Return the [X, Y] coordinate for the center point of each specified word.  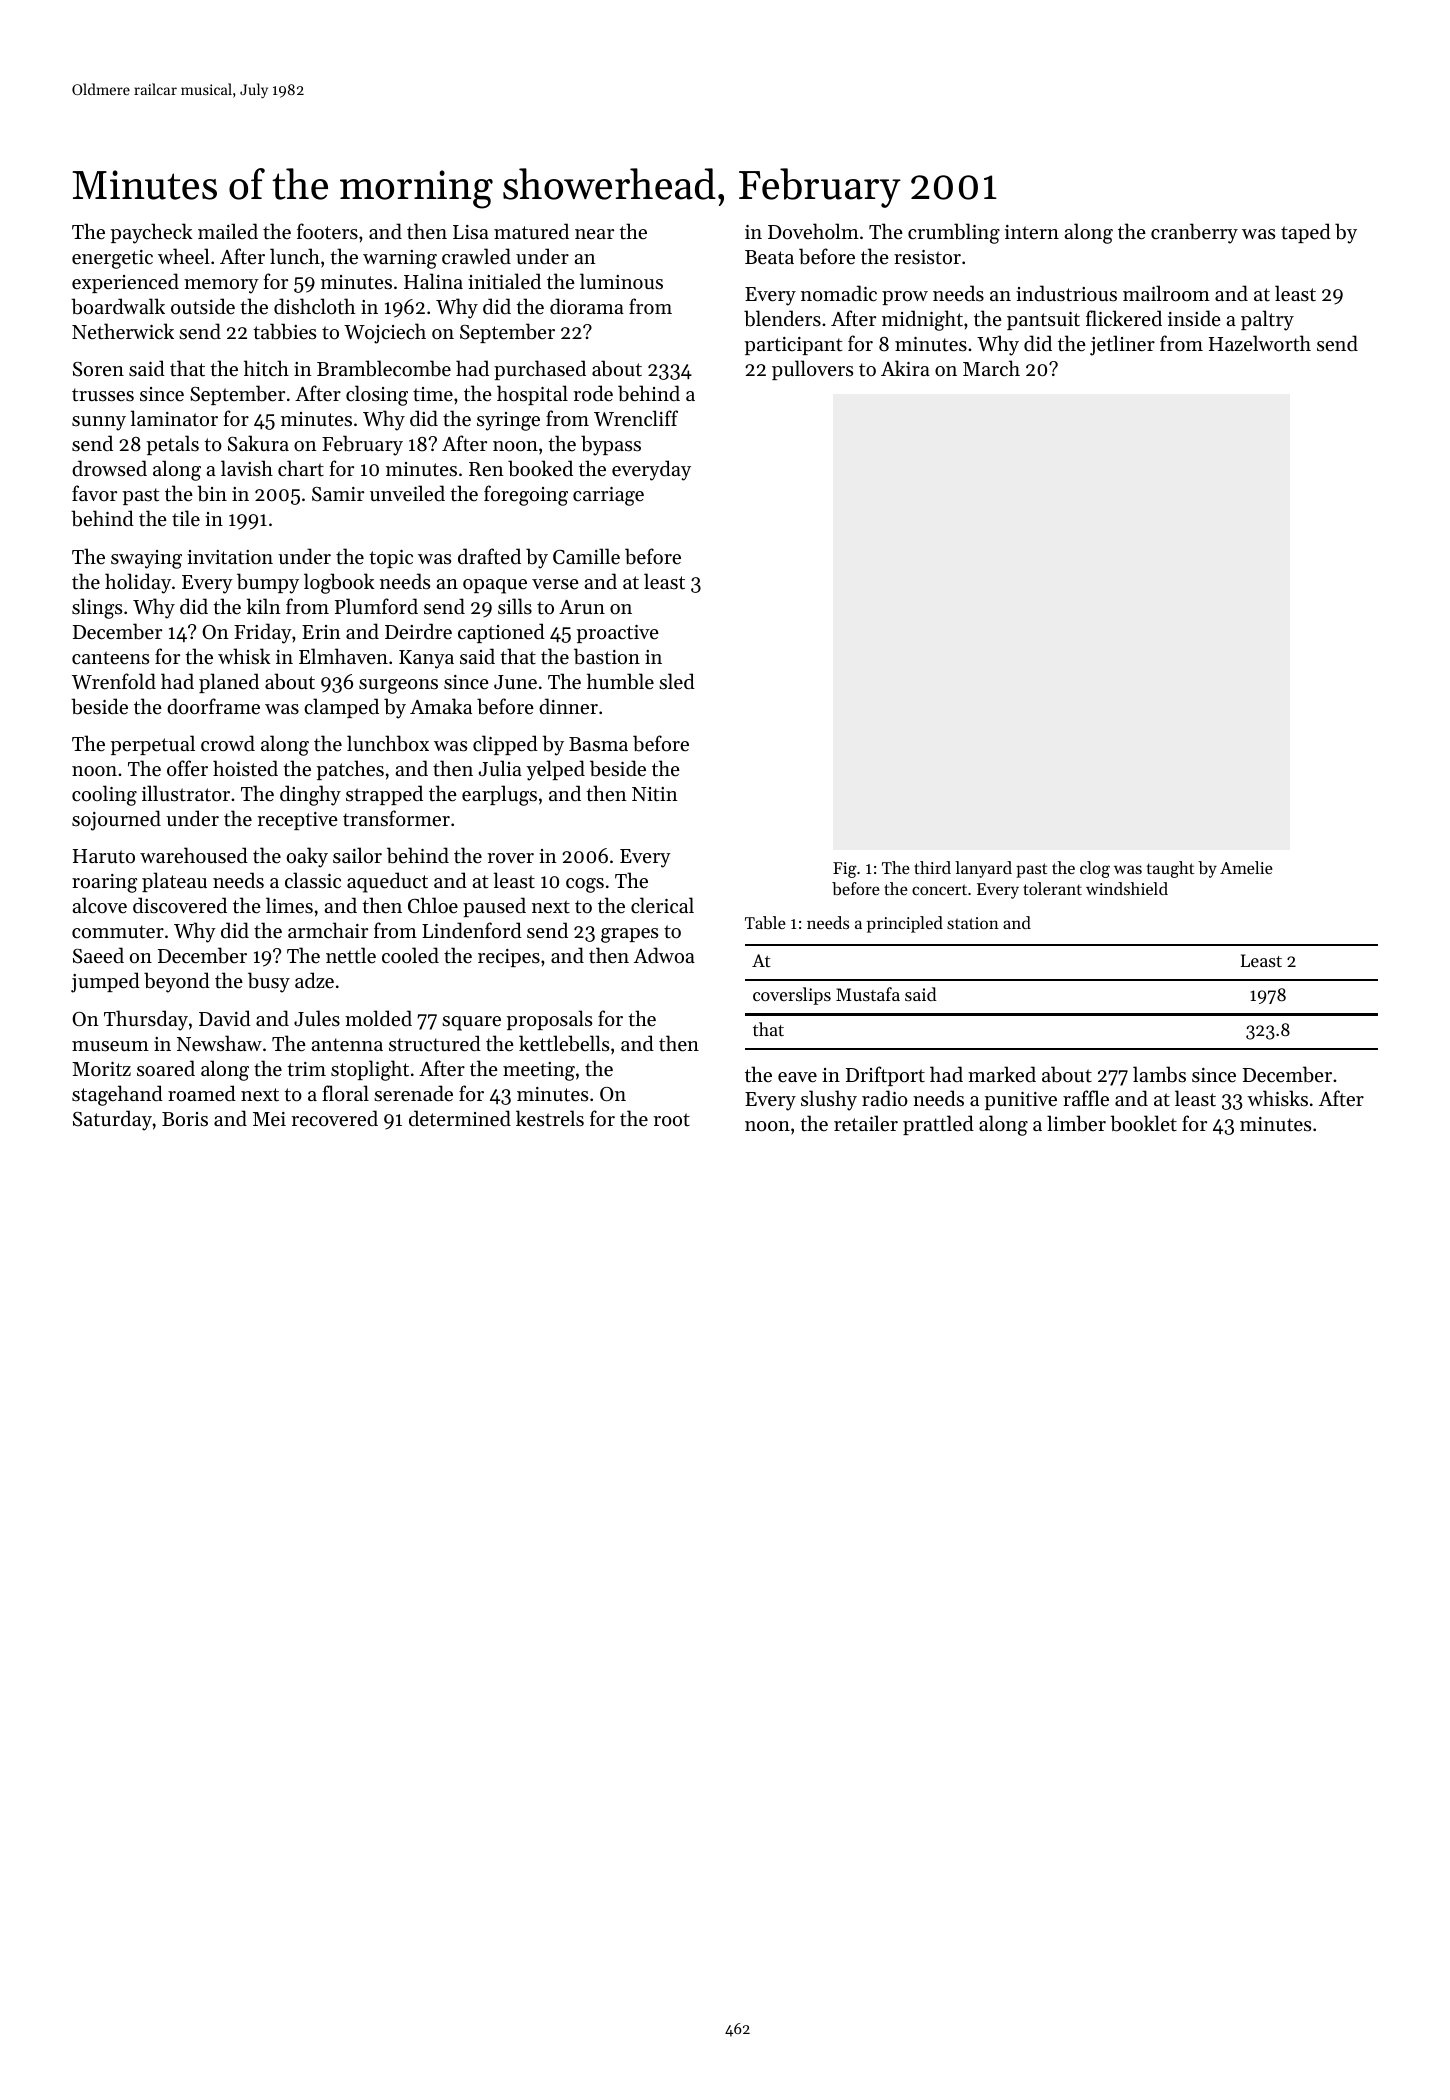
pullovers [812, 370]
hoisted [245, 768]
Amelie [1246, 867]
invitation [230, 557]
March [991, 368]
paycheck [152, 233]
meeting [539, 1071]
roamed [202, 1093]
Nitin [655, 794]
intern [1032, 232]
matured [531, 231]
